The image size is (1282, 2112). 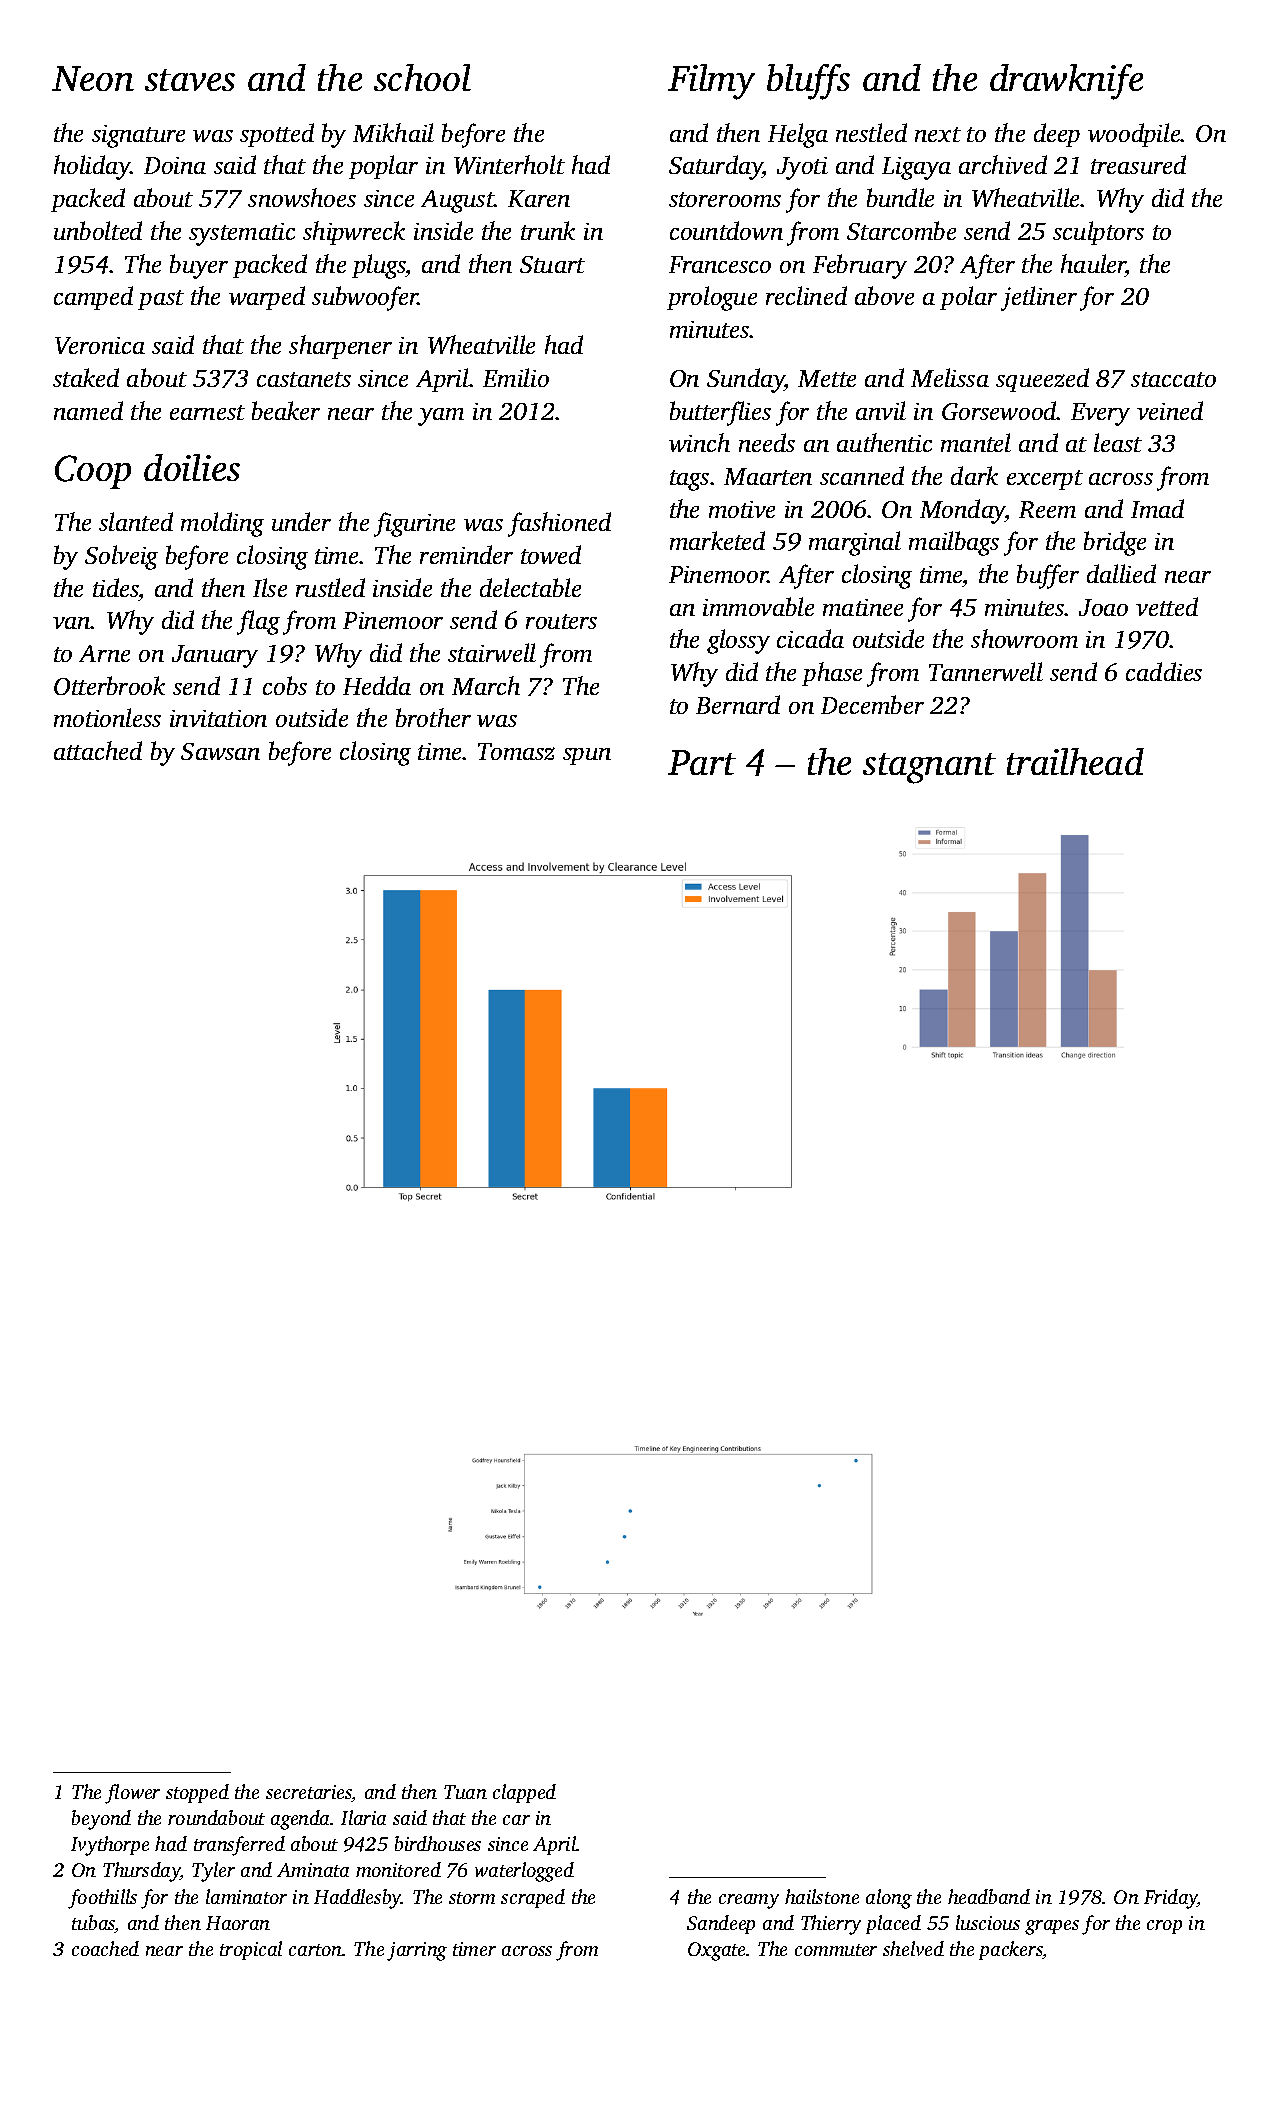 I want to click on spun, so click(x=587, y=756).
